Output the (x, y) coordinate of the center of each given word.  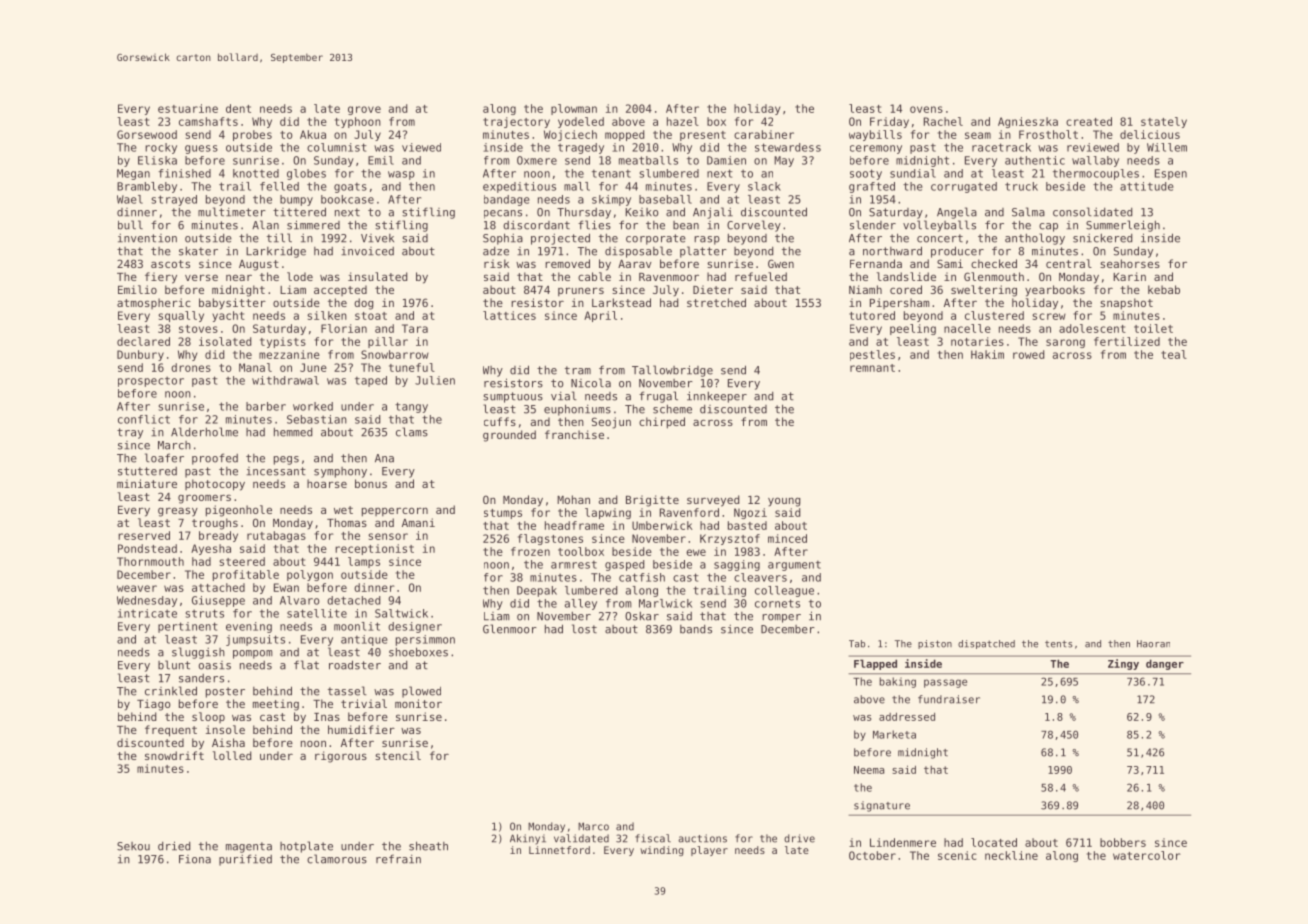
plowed (421, 692)
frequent (171, 731)
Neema (869, 770)
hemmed (293, 432)
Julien (435, 380)
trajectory (516, 122)
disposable (638, 252)
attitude (1147, 186)
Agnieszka (1028, 122)
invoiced (367, 251)
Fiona (195, 859)
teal (1174, 354)
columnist (337, 147)
